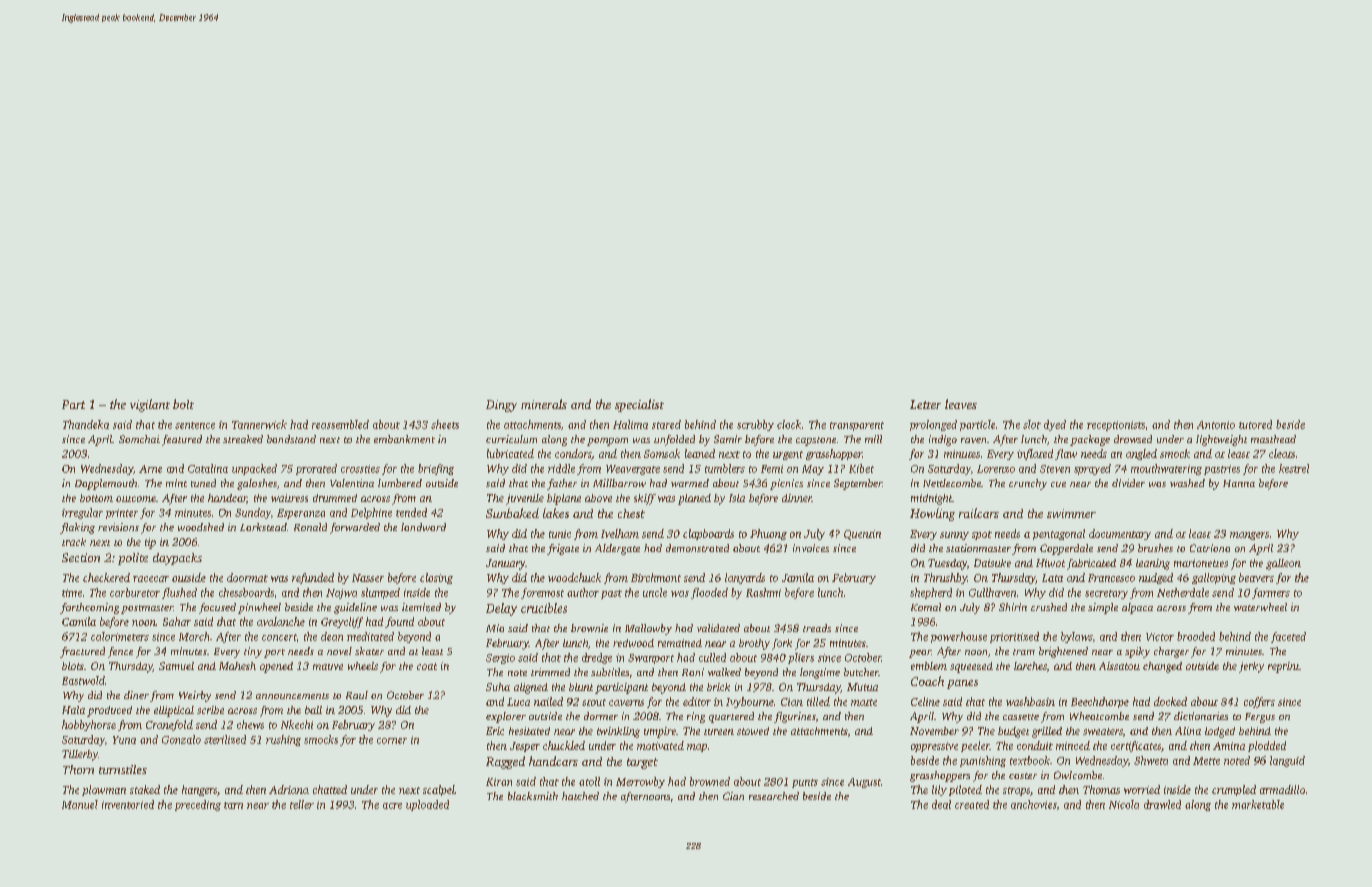  Describe the element at coordinates (1288, 637) in the screenshot. I see `faceted` at that location.
